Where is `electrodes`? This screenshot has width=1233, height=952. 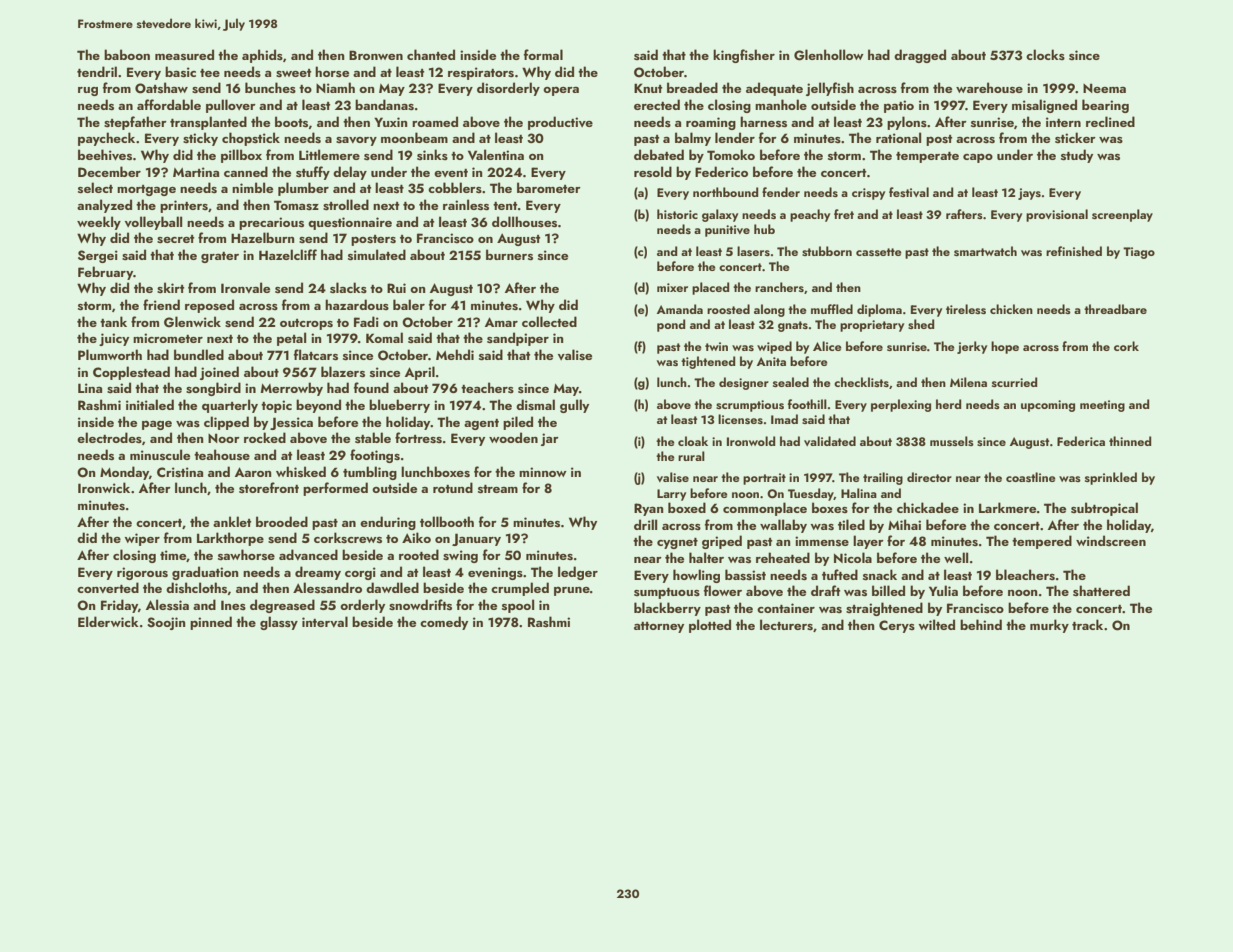 electrodes is located at coordinates (109, 437).
